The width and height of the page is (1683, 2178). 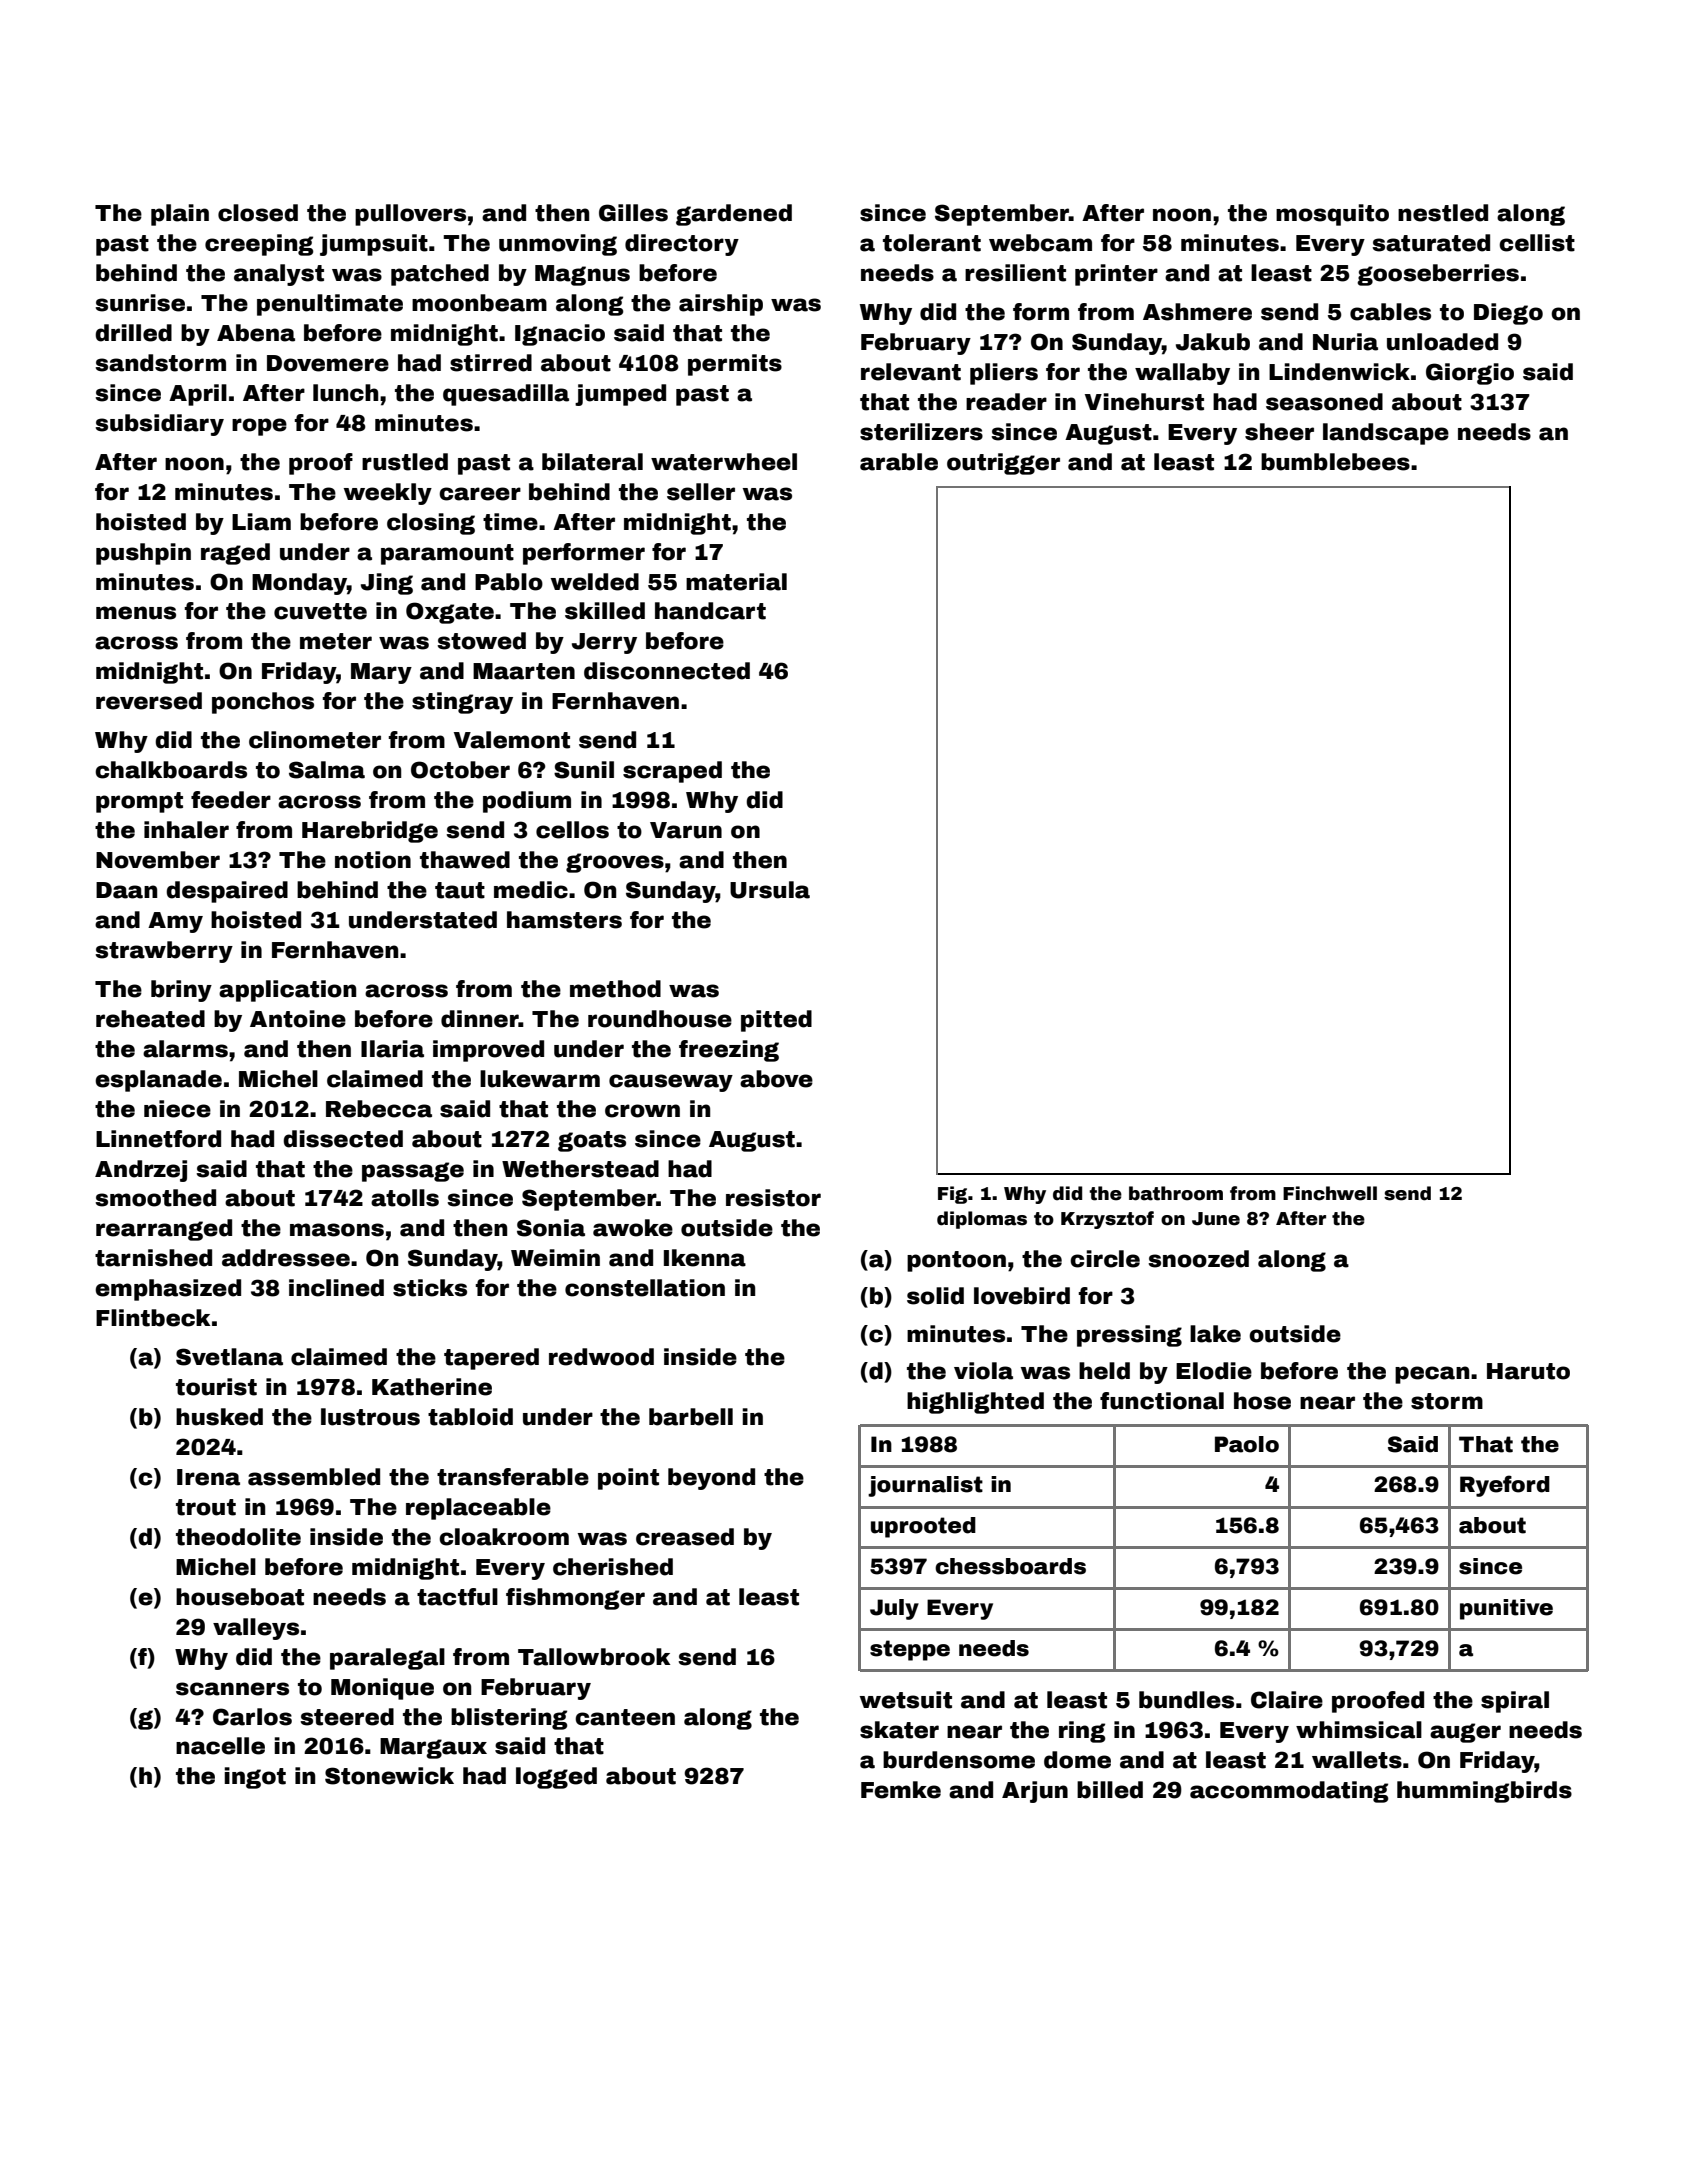 I want to click on Femke, so click(x=901, y=1790).
